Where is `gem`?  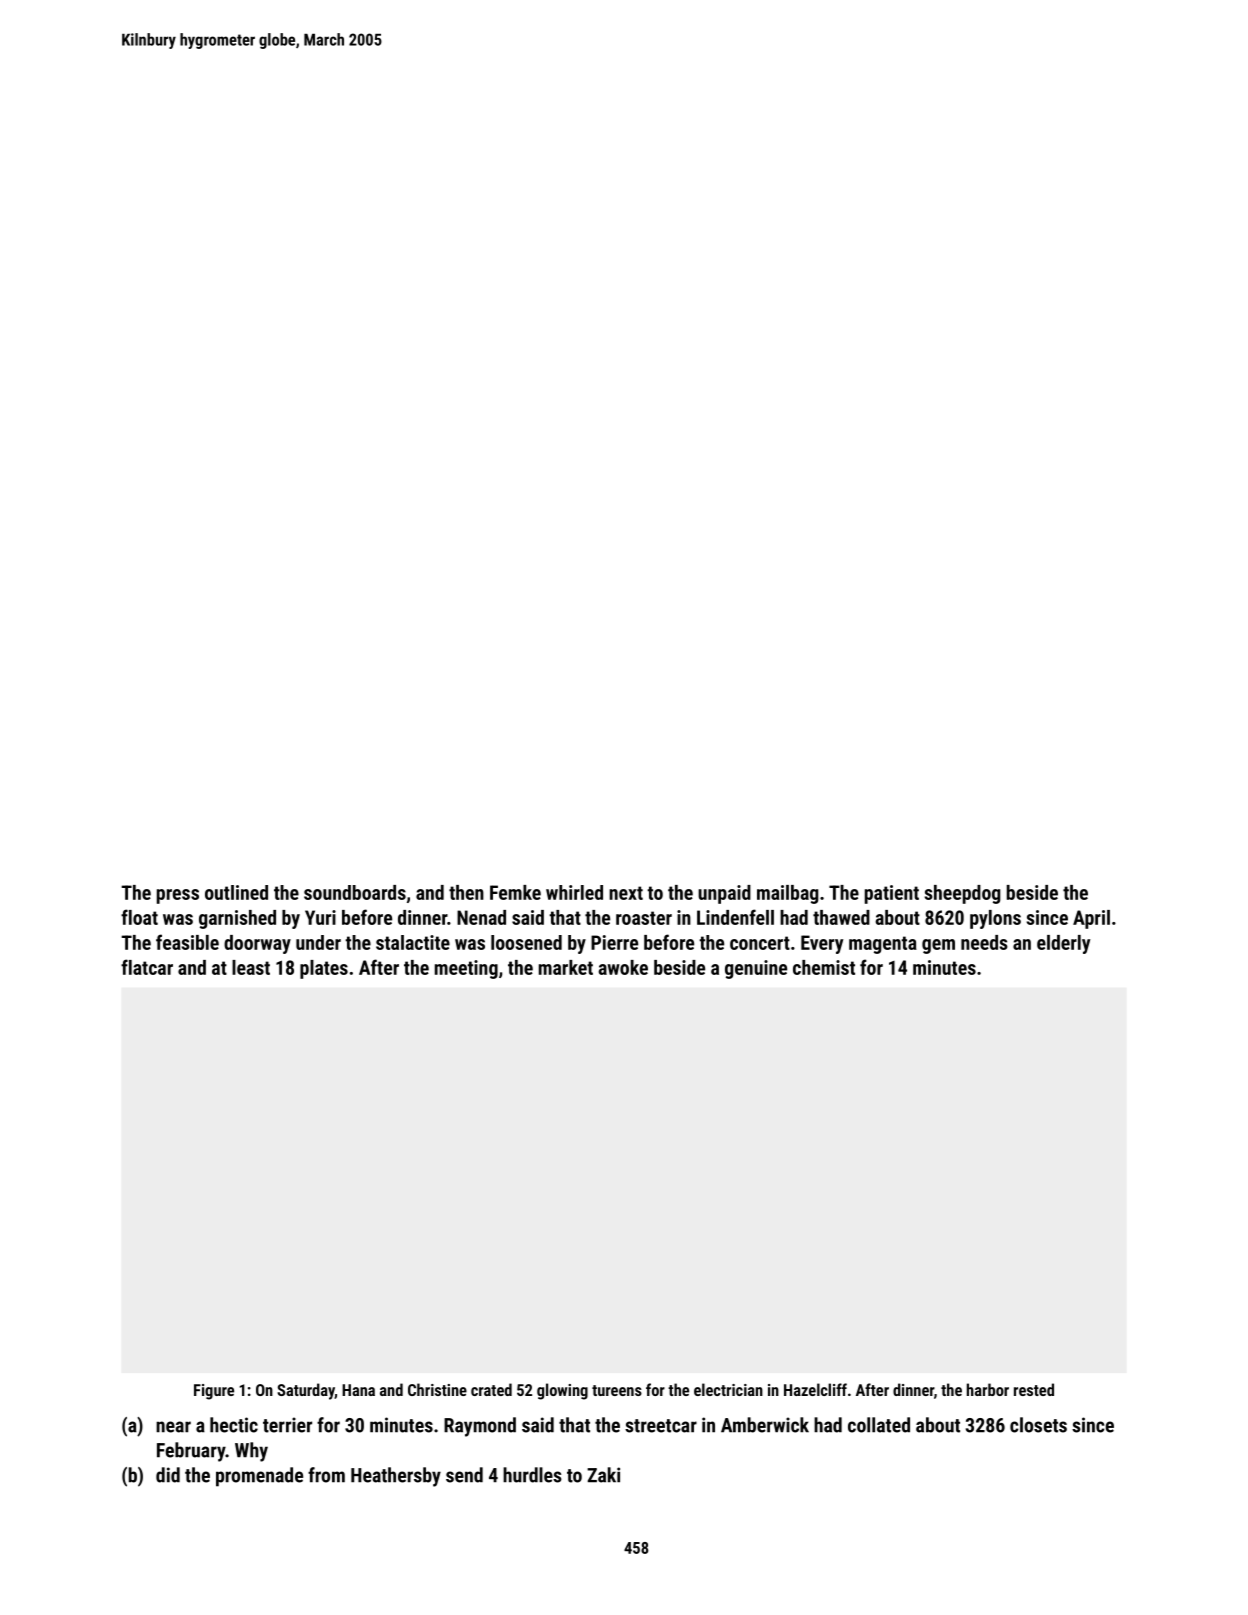
gem is located at coordinates (938, 946).
